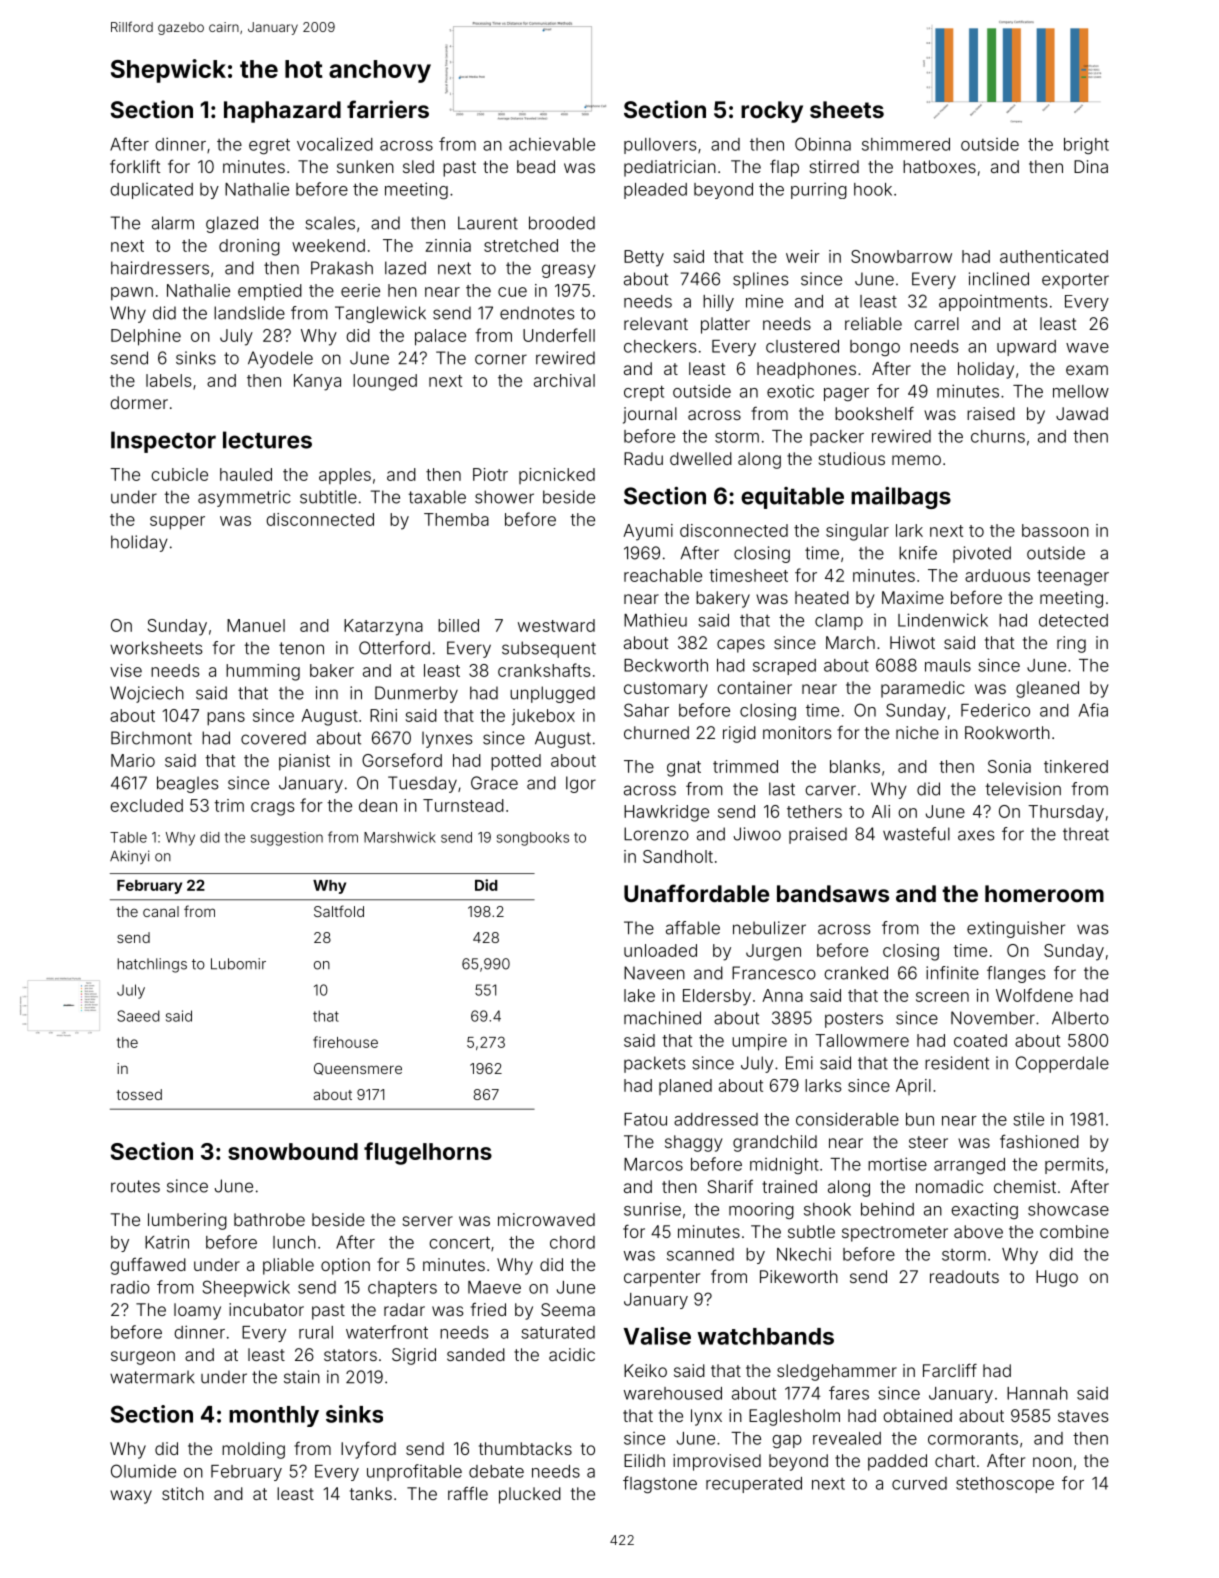  What do you see at coordinates (650, 415) in the screenshot?
I see `journal` at bounding box center [650, 415].
